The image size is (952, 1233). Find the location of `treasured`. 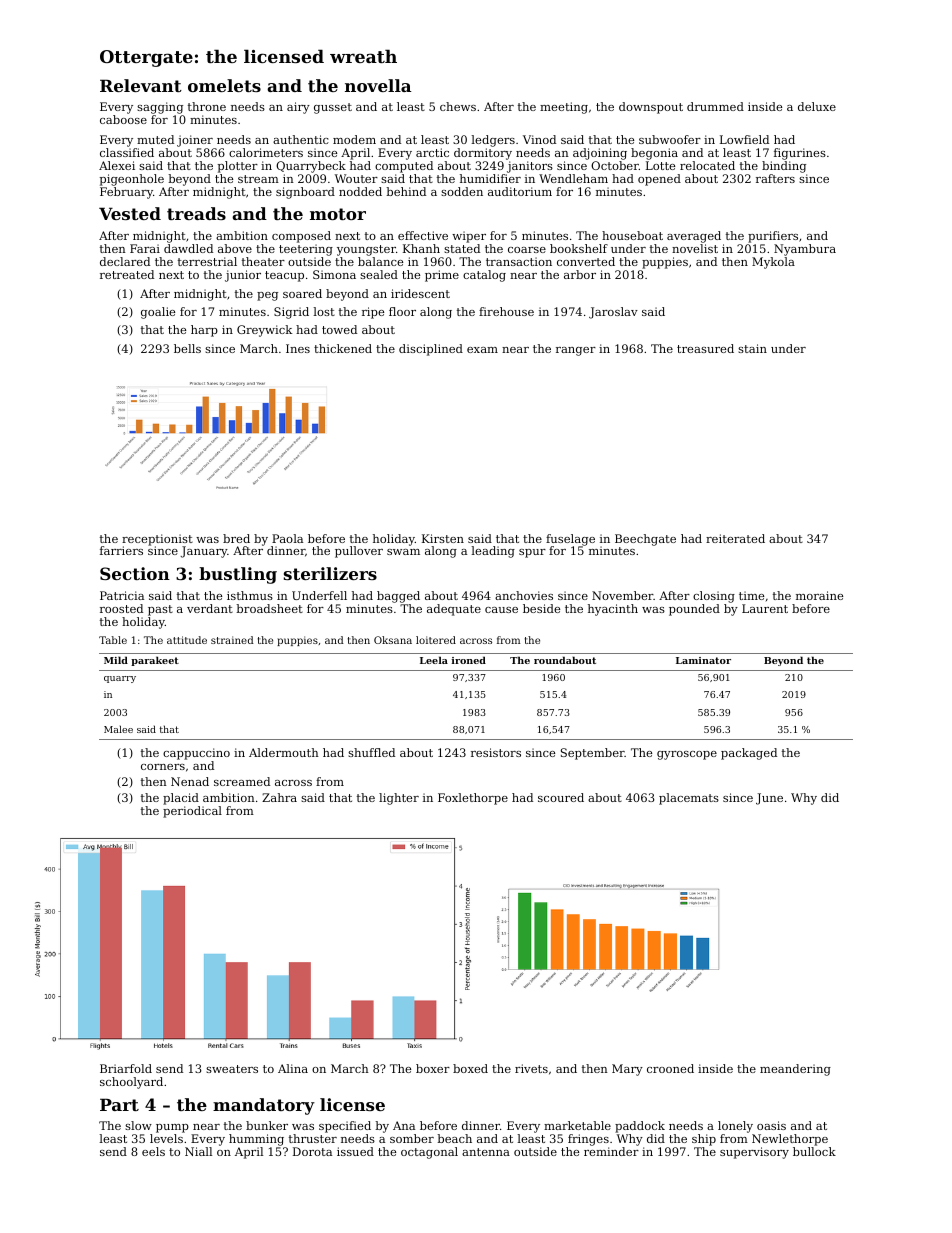

treasured is located at coordinates (705, 348).
